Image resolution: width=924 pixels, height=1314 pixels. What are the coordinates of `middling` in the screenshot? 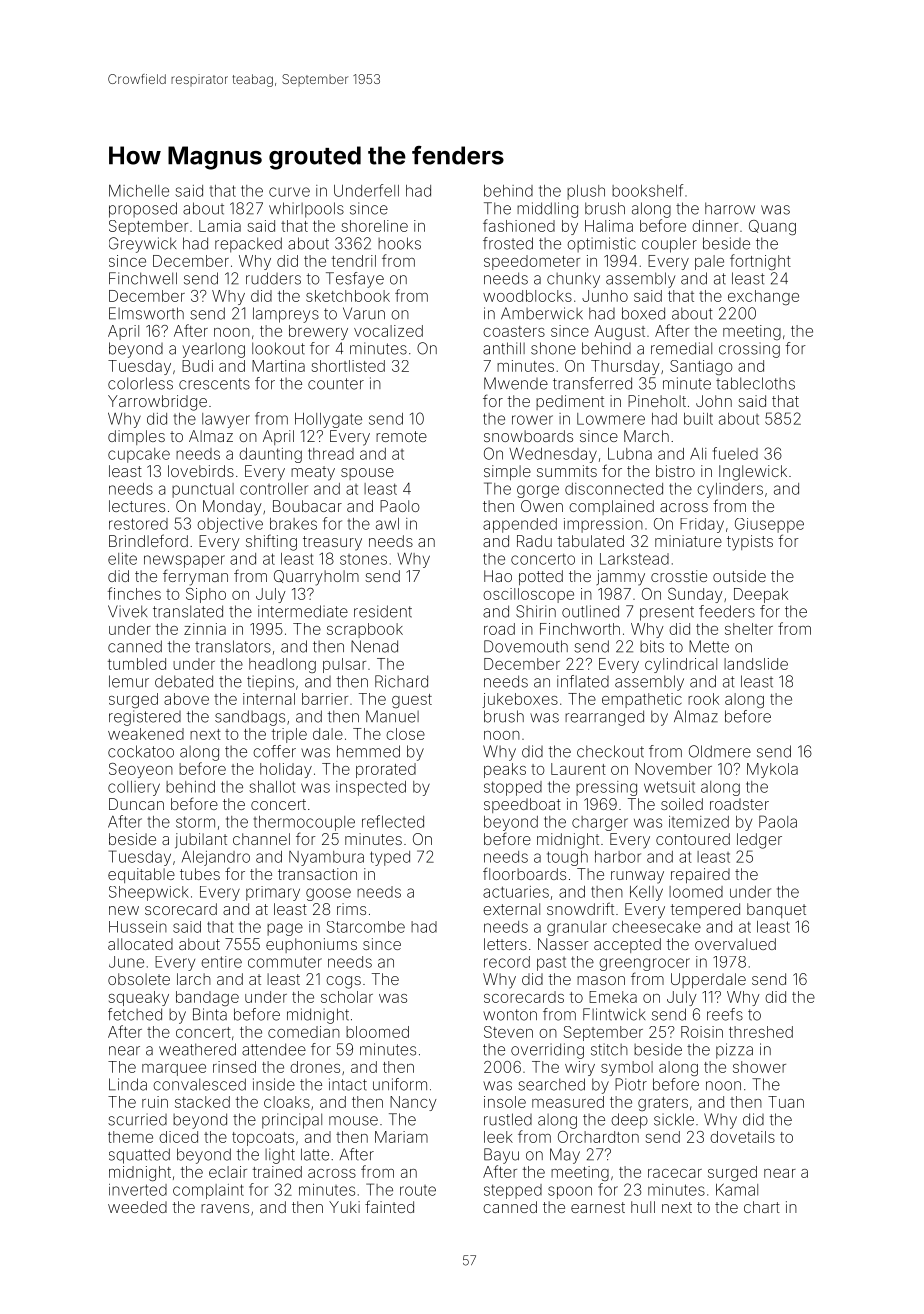 It's located at (547, 210).
